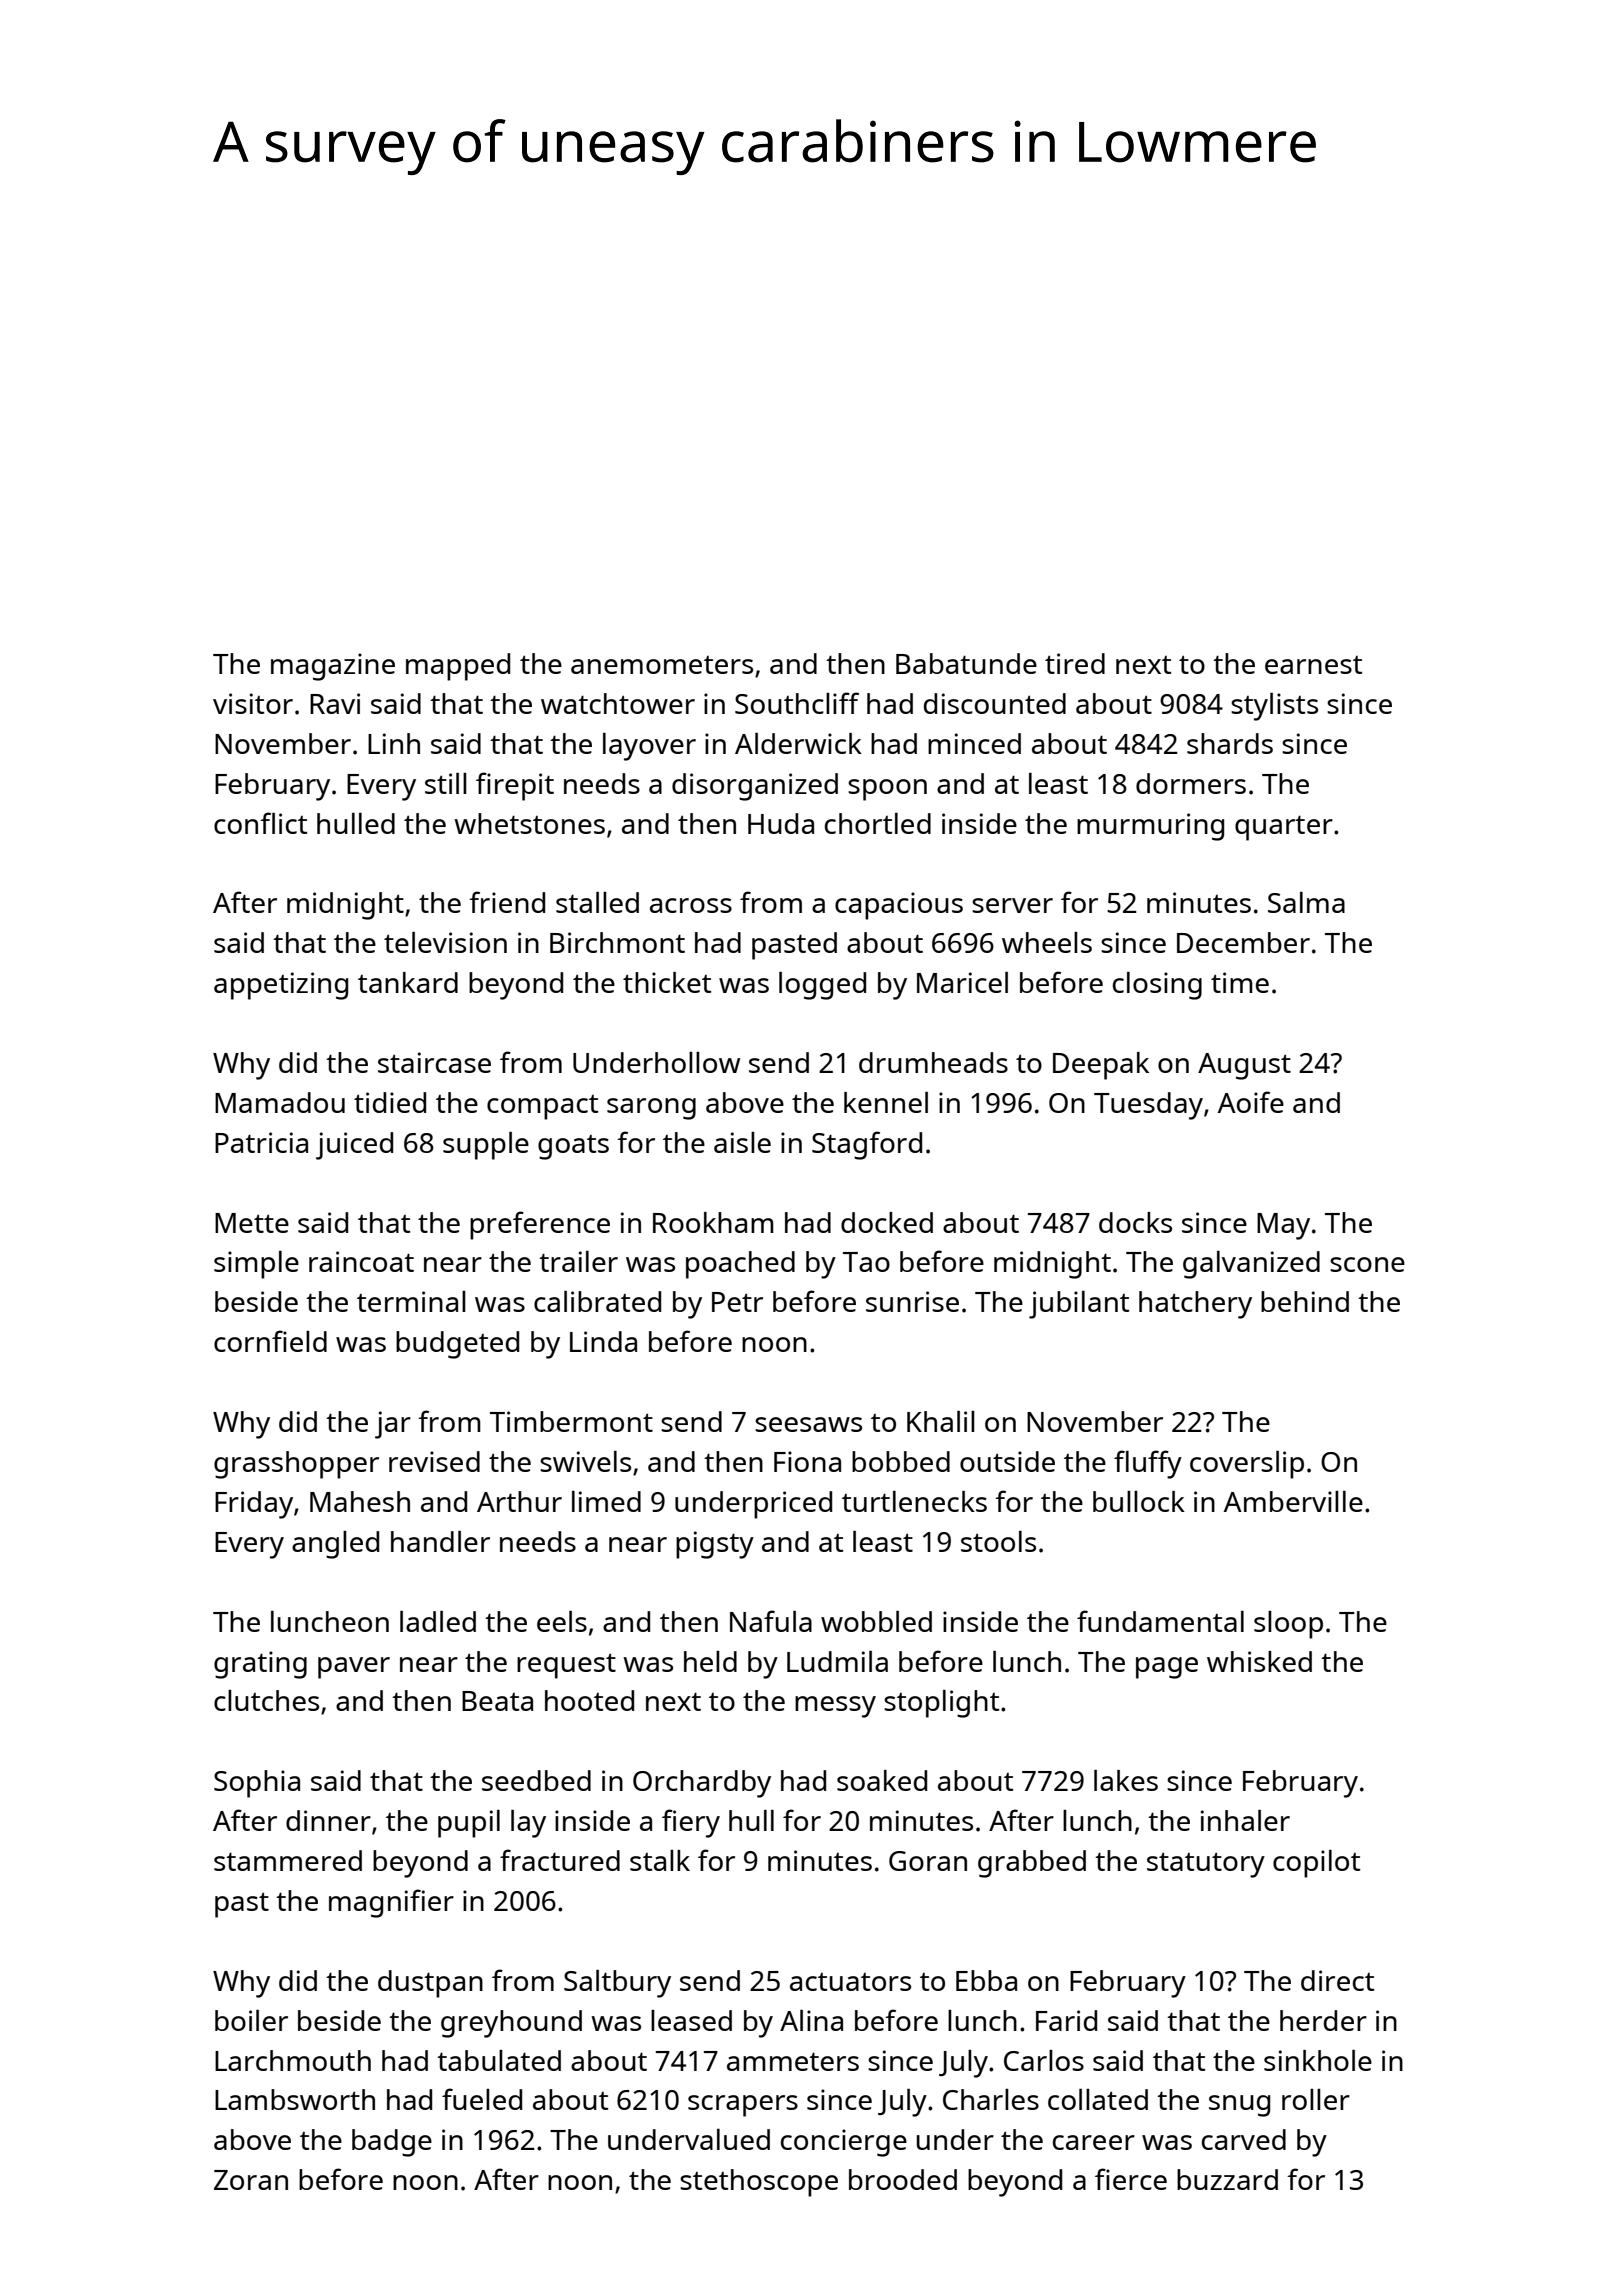 This screenshot has width=1620, height=2292. What do you see at coordinates (966, 663) in the screenshot?
I see `Babatunde` at bounding box center [966, 663].
